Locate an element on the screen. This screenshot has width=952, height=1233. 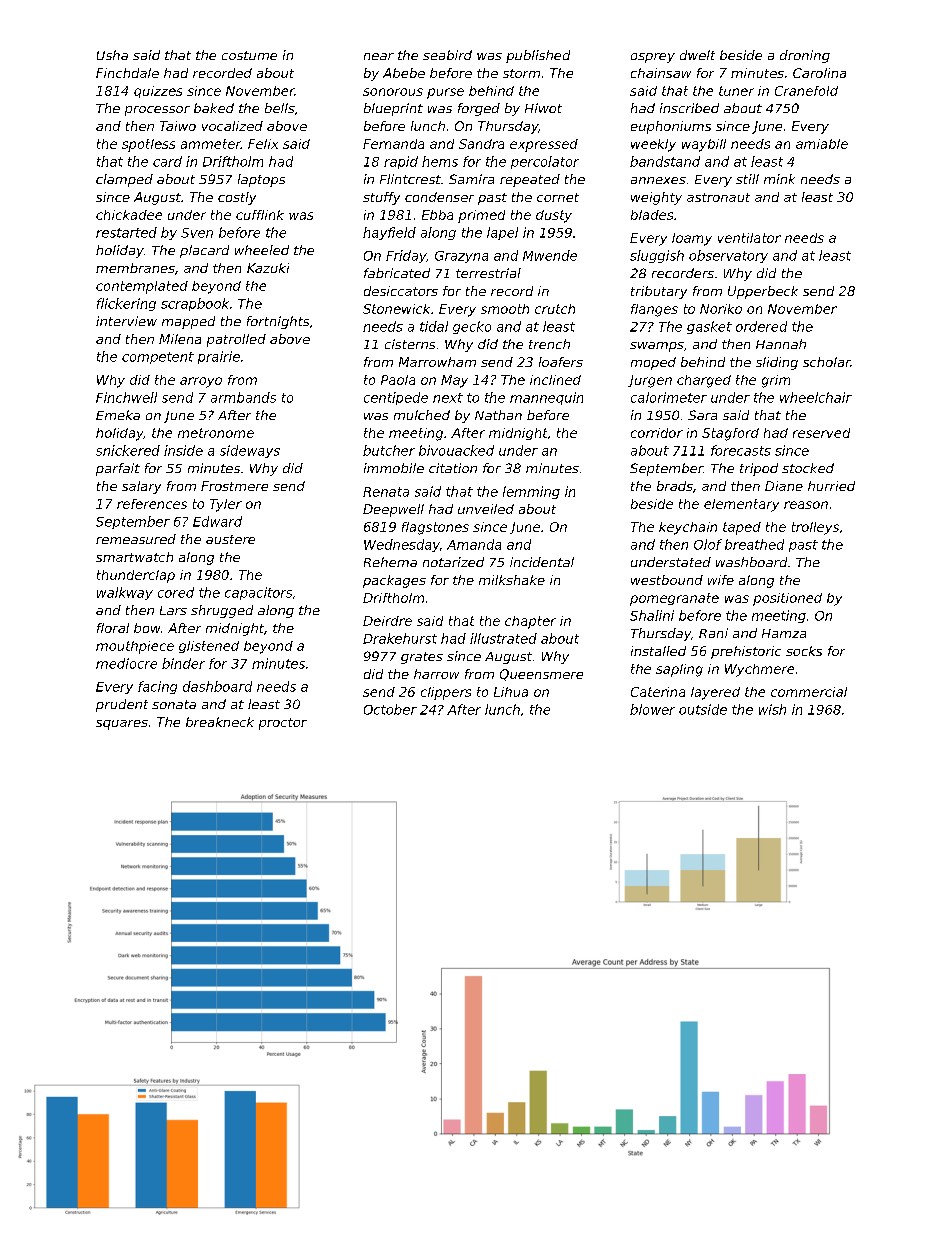
metronome is located at coordinates (216, 433).
